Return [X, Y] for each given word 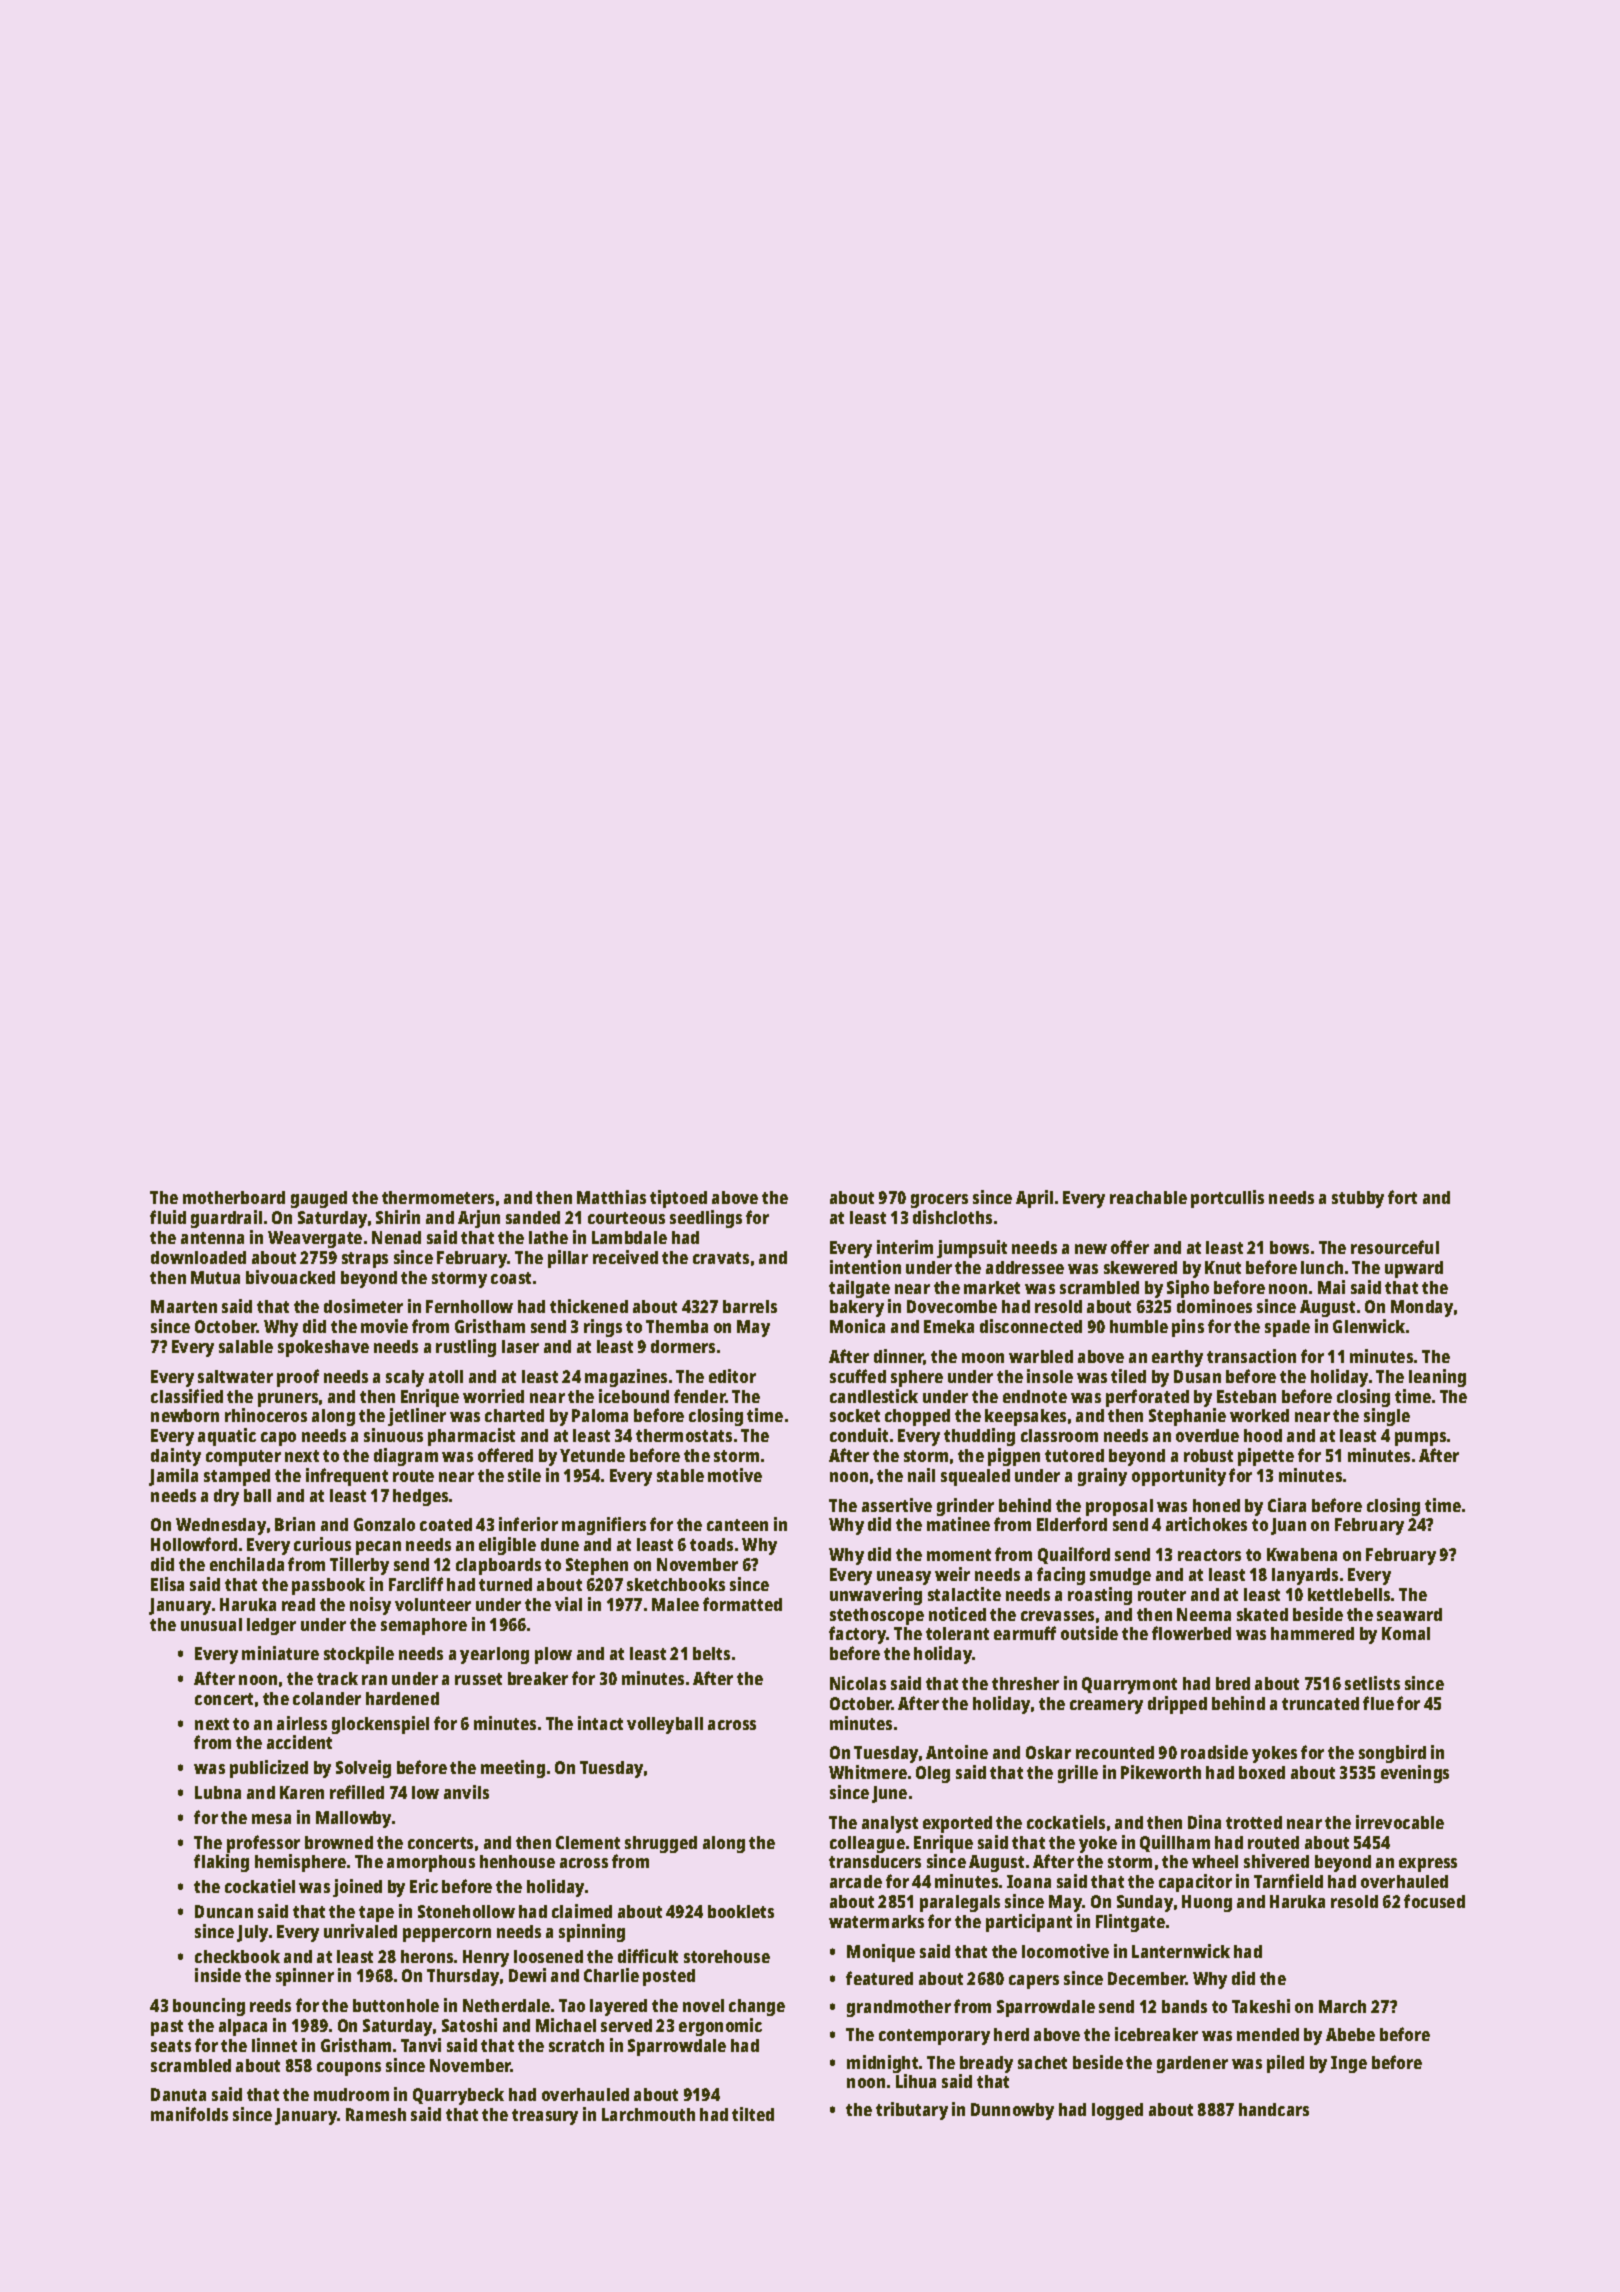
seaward [1409, 1614]
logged [1117, 2111]
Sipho [1188, 1289]
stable [680, 1475]
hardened [402, 1698]
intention [865, 1267]
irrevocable [1400, 1822]
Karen [302, 1792]
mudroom [351, 2094]
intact [600, 1723]
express [1428, 1865]
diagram [406, 1457]
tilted [753, 2114]
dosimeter [363, 1306]
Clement [588, 1842]
